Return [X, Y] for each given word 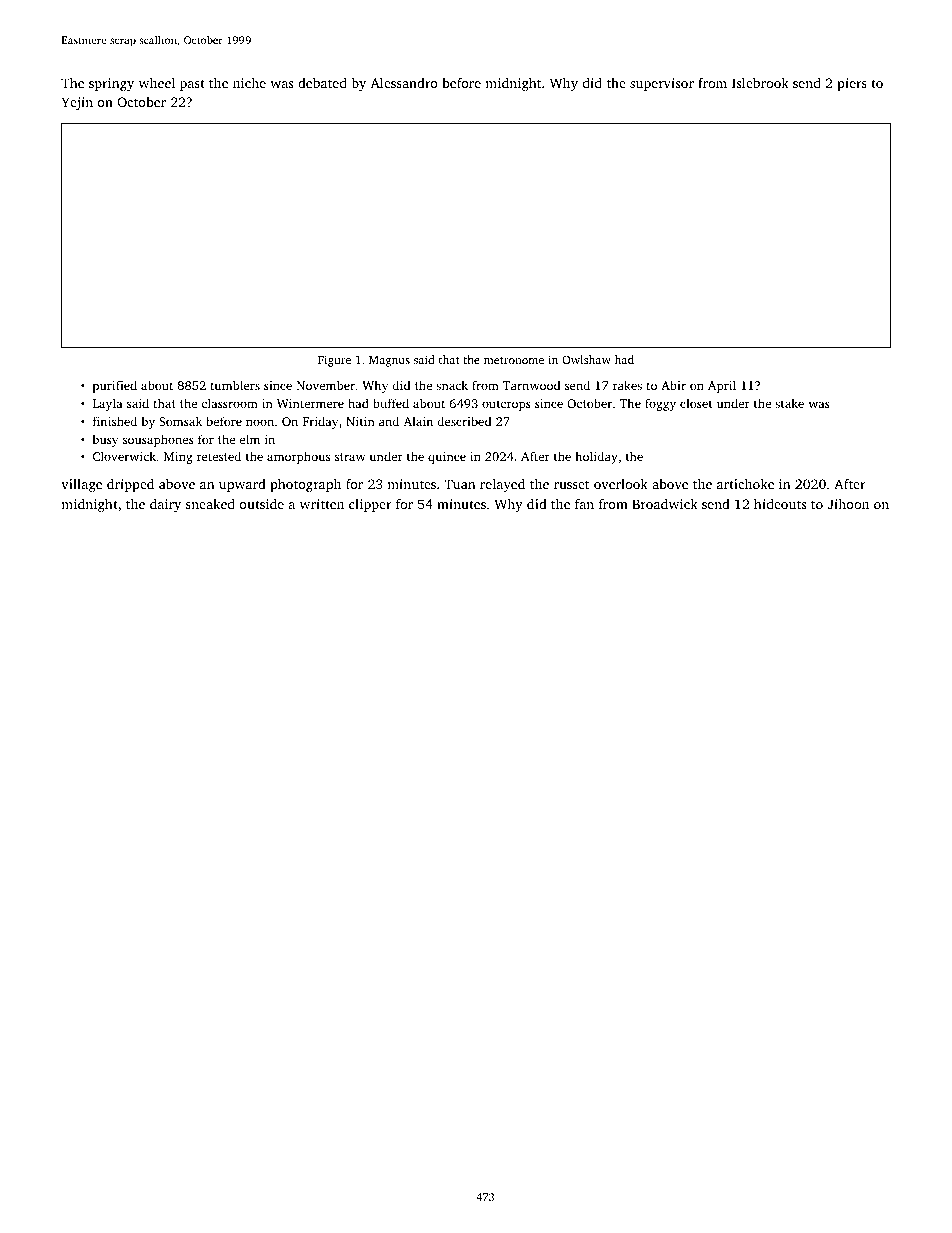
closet [696, 403]
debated [322, 82]
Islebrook [760, 82]
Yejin [77, 103]
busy [105, 440]
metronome [514, 360]
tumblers [235, 385]
